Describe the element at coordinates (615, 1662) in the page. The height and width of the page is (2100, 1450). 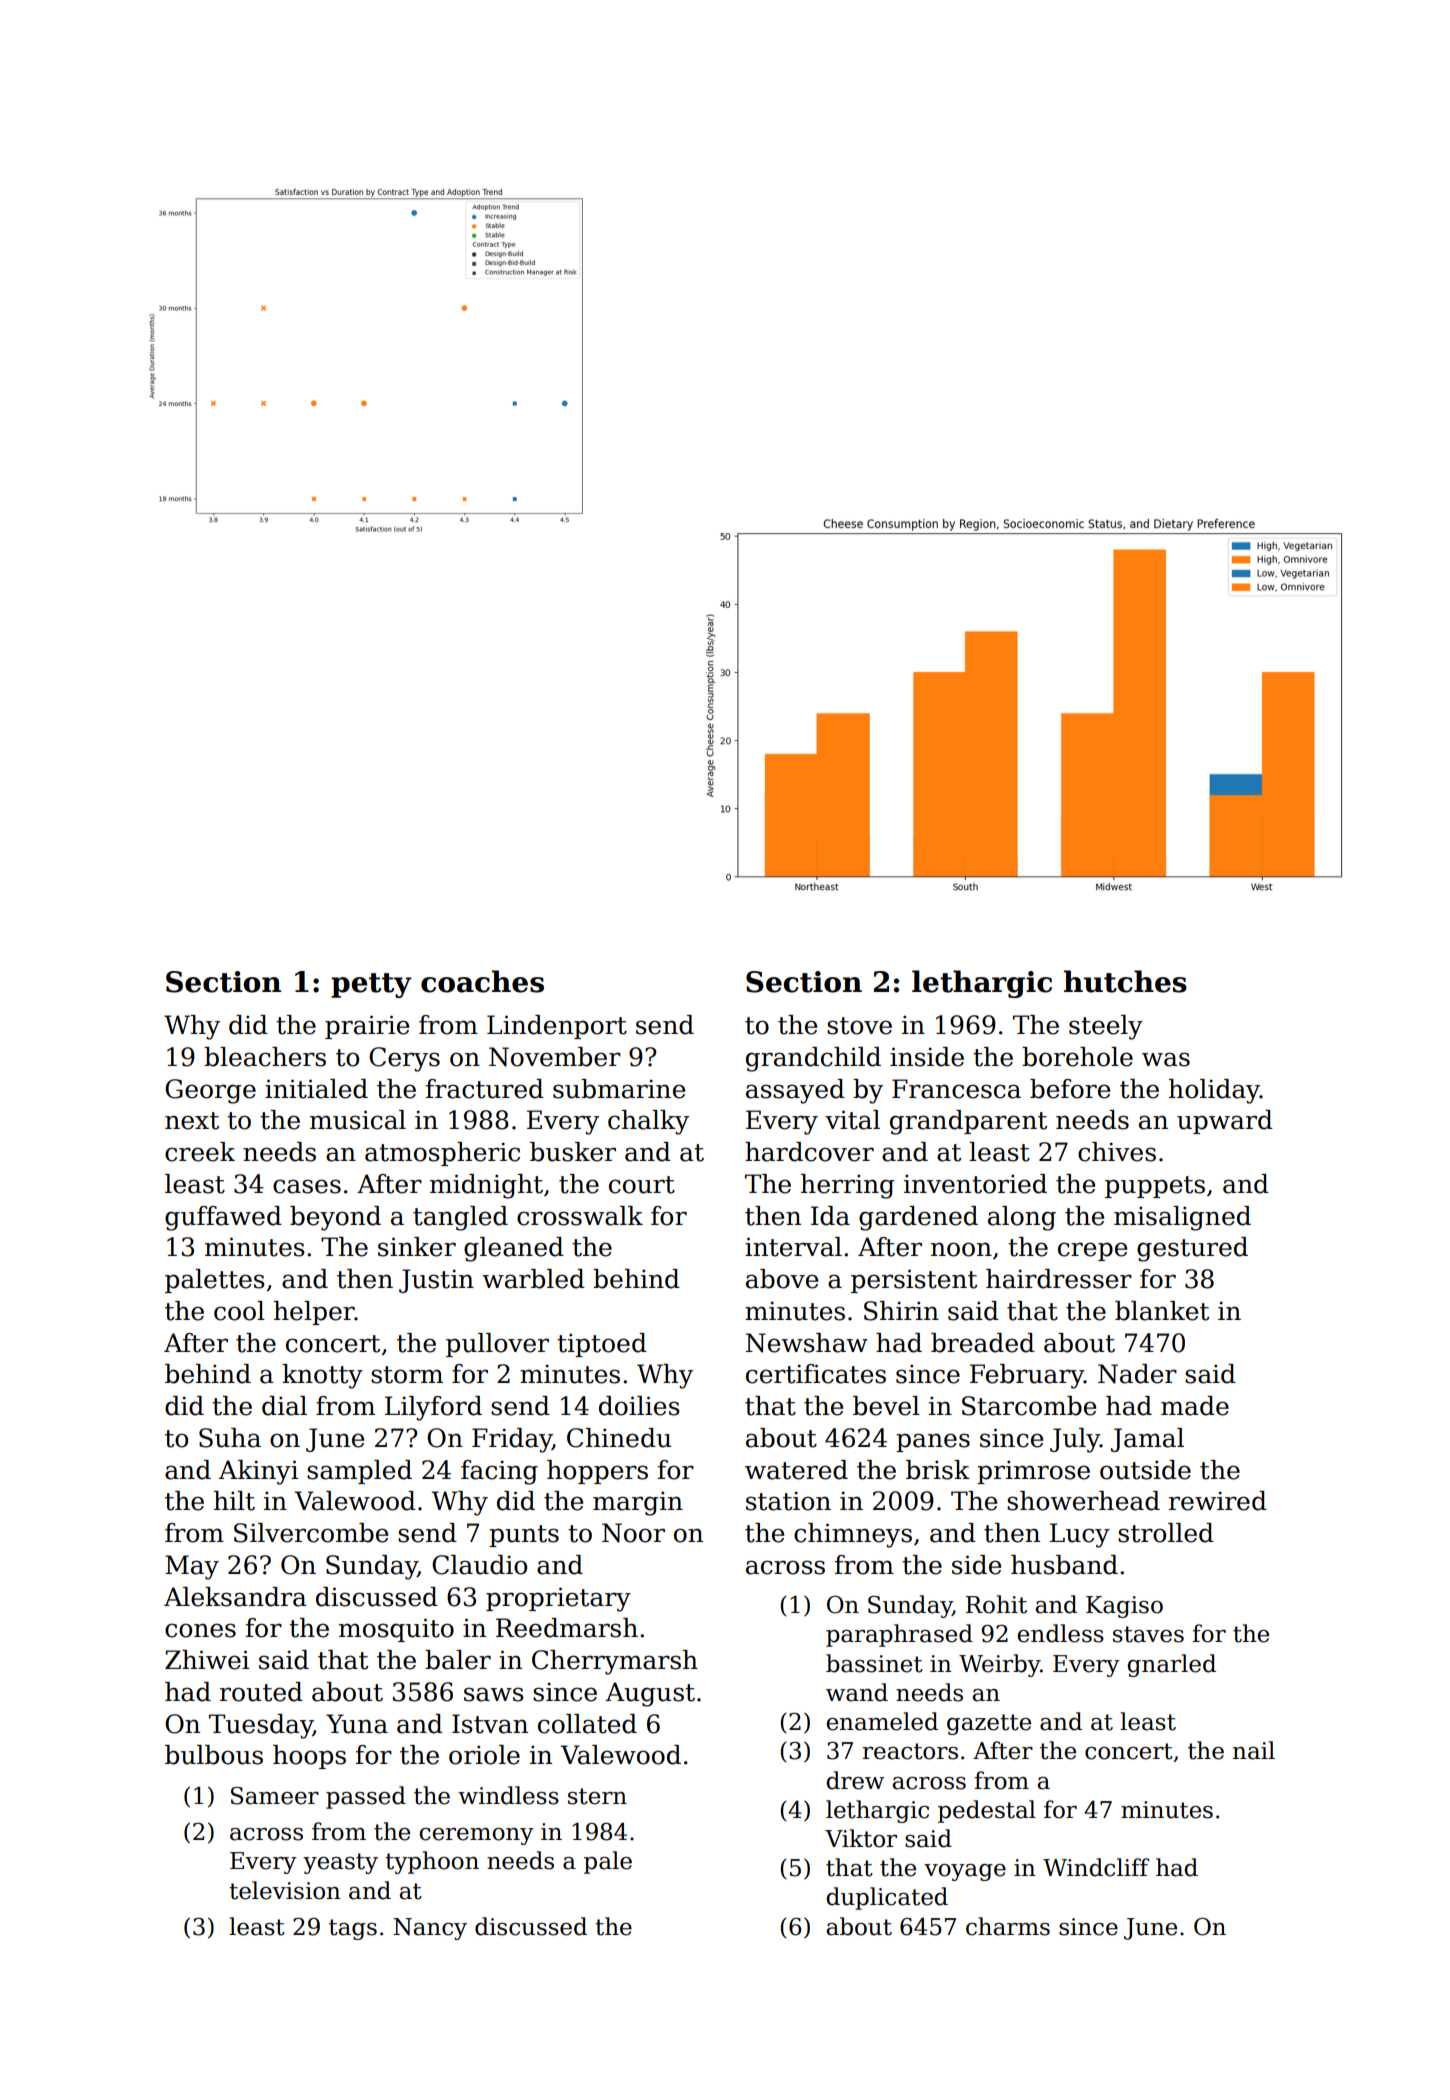
I see `Cherrymarsh` at that location.
